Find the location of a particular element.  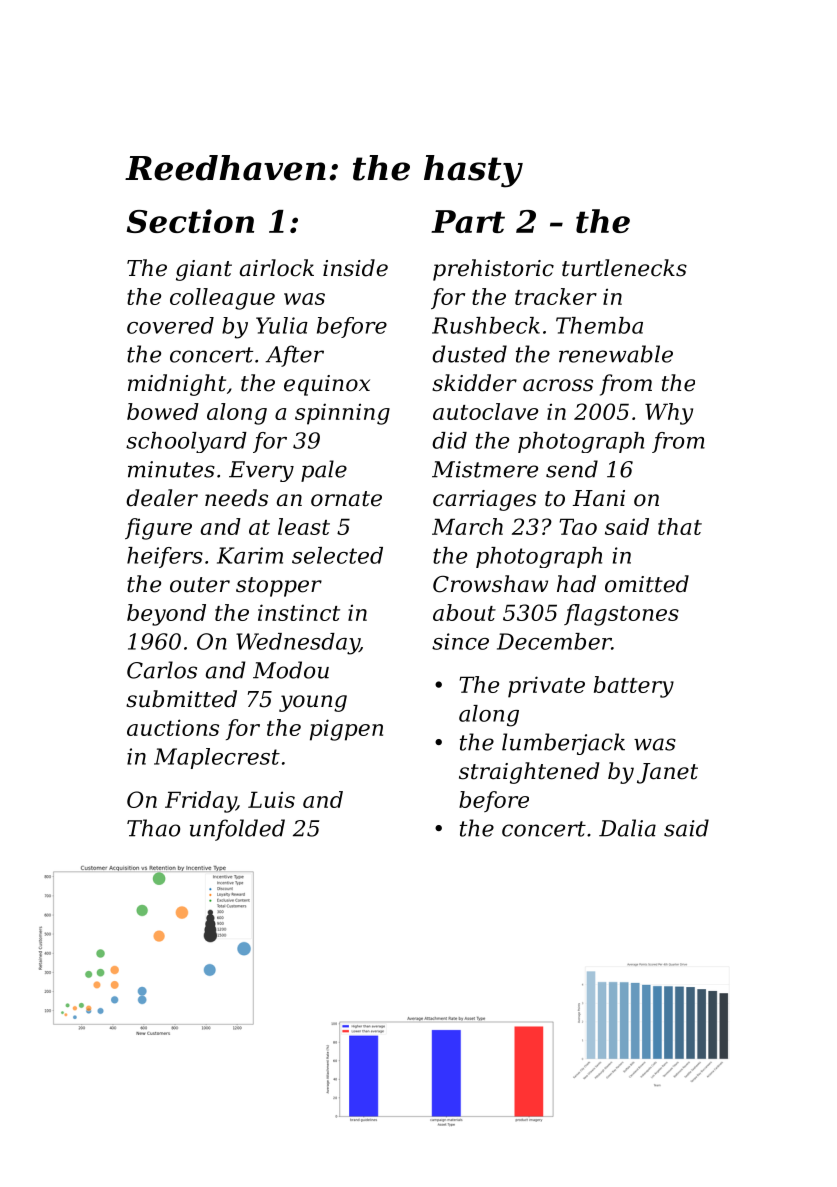

Every is located at coordinates (261, 471).
